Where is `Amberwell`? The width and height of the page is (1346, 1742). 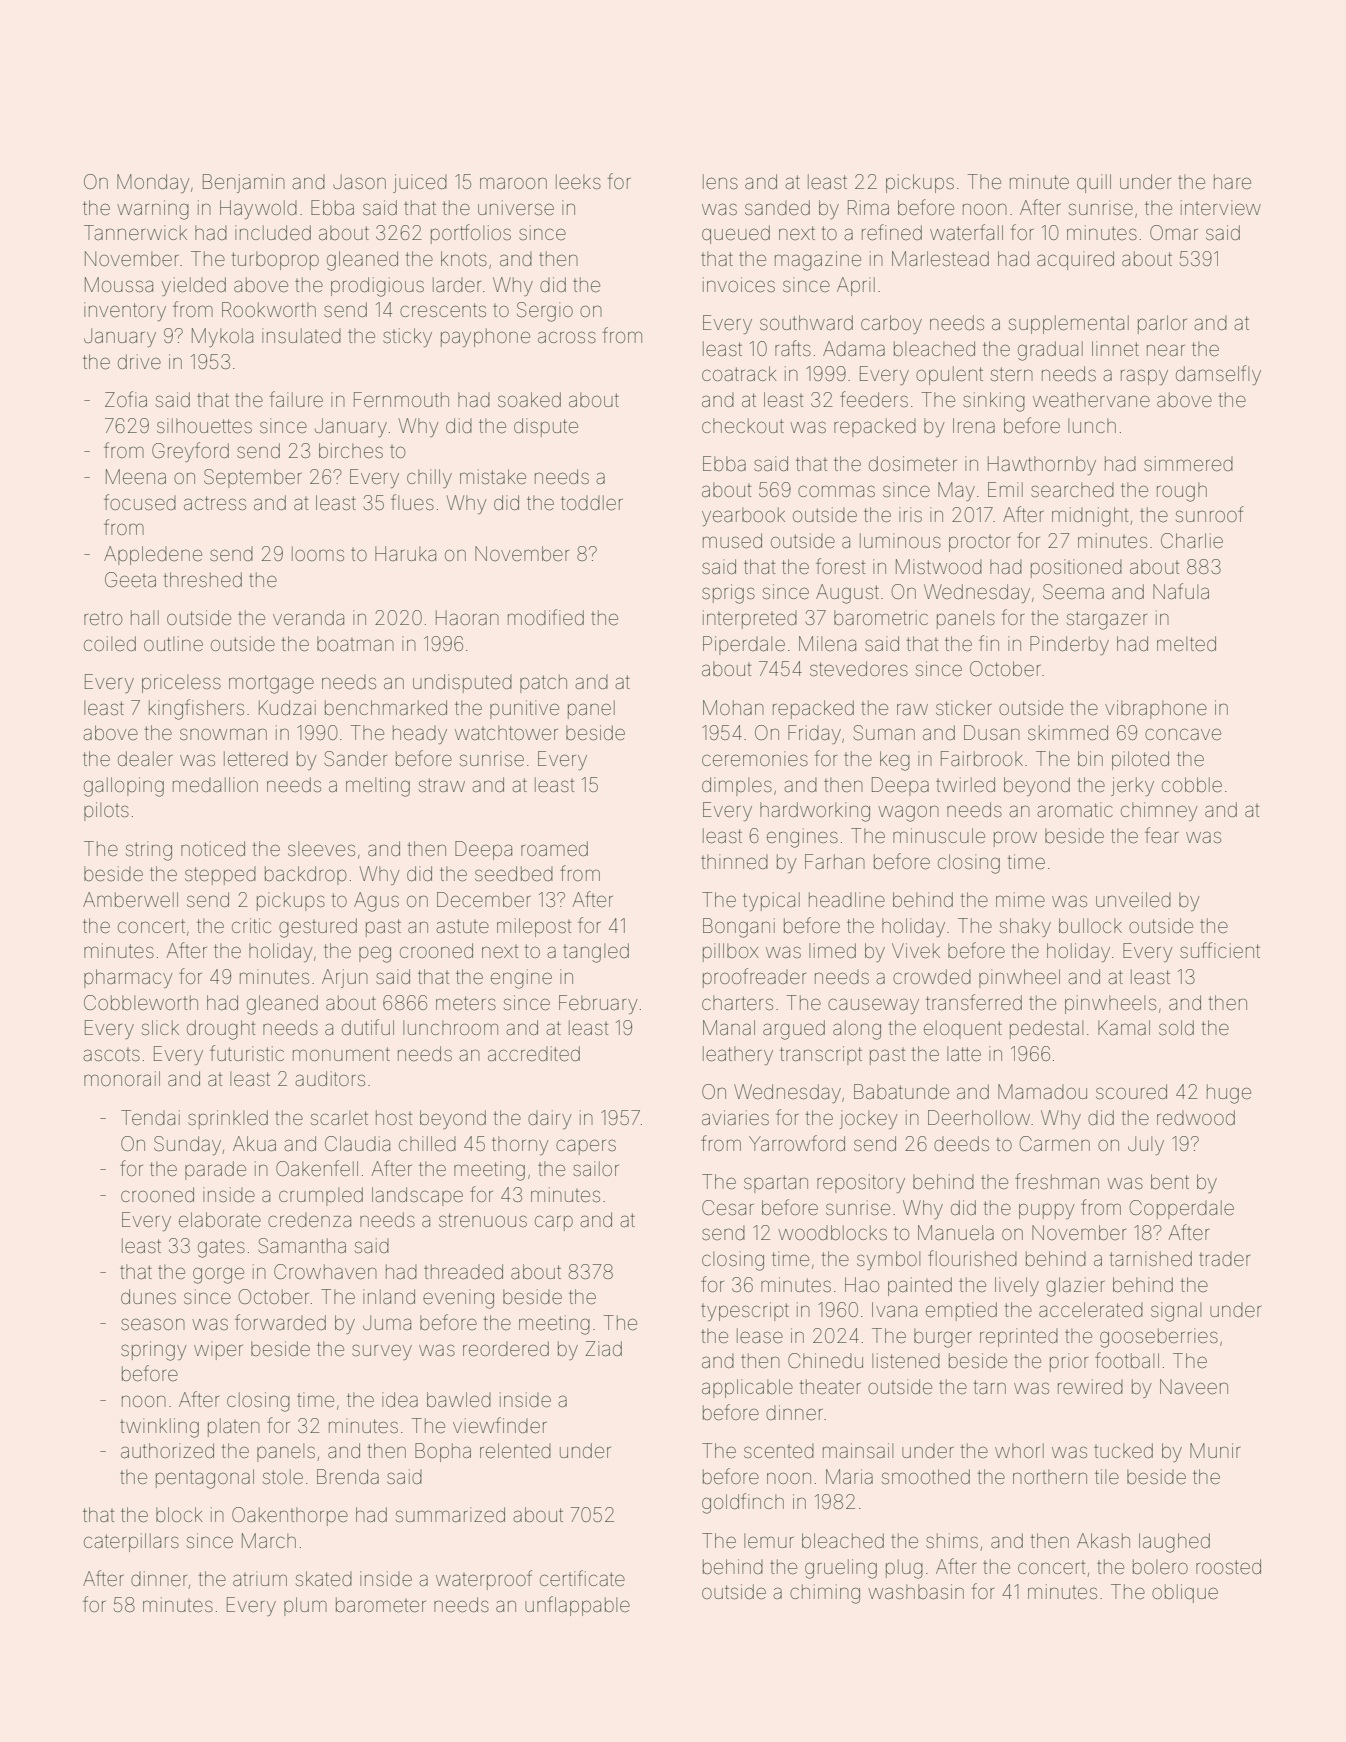 Amberwell is located at coordinates (130, 899).
